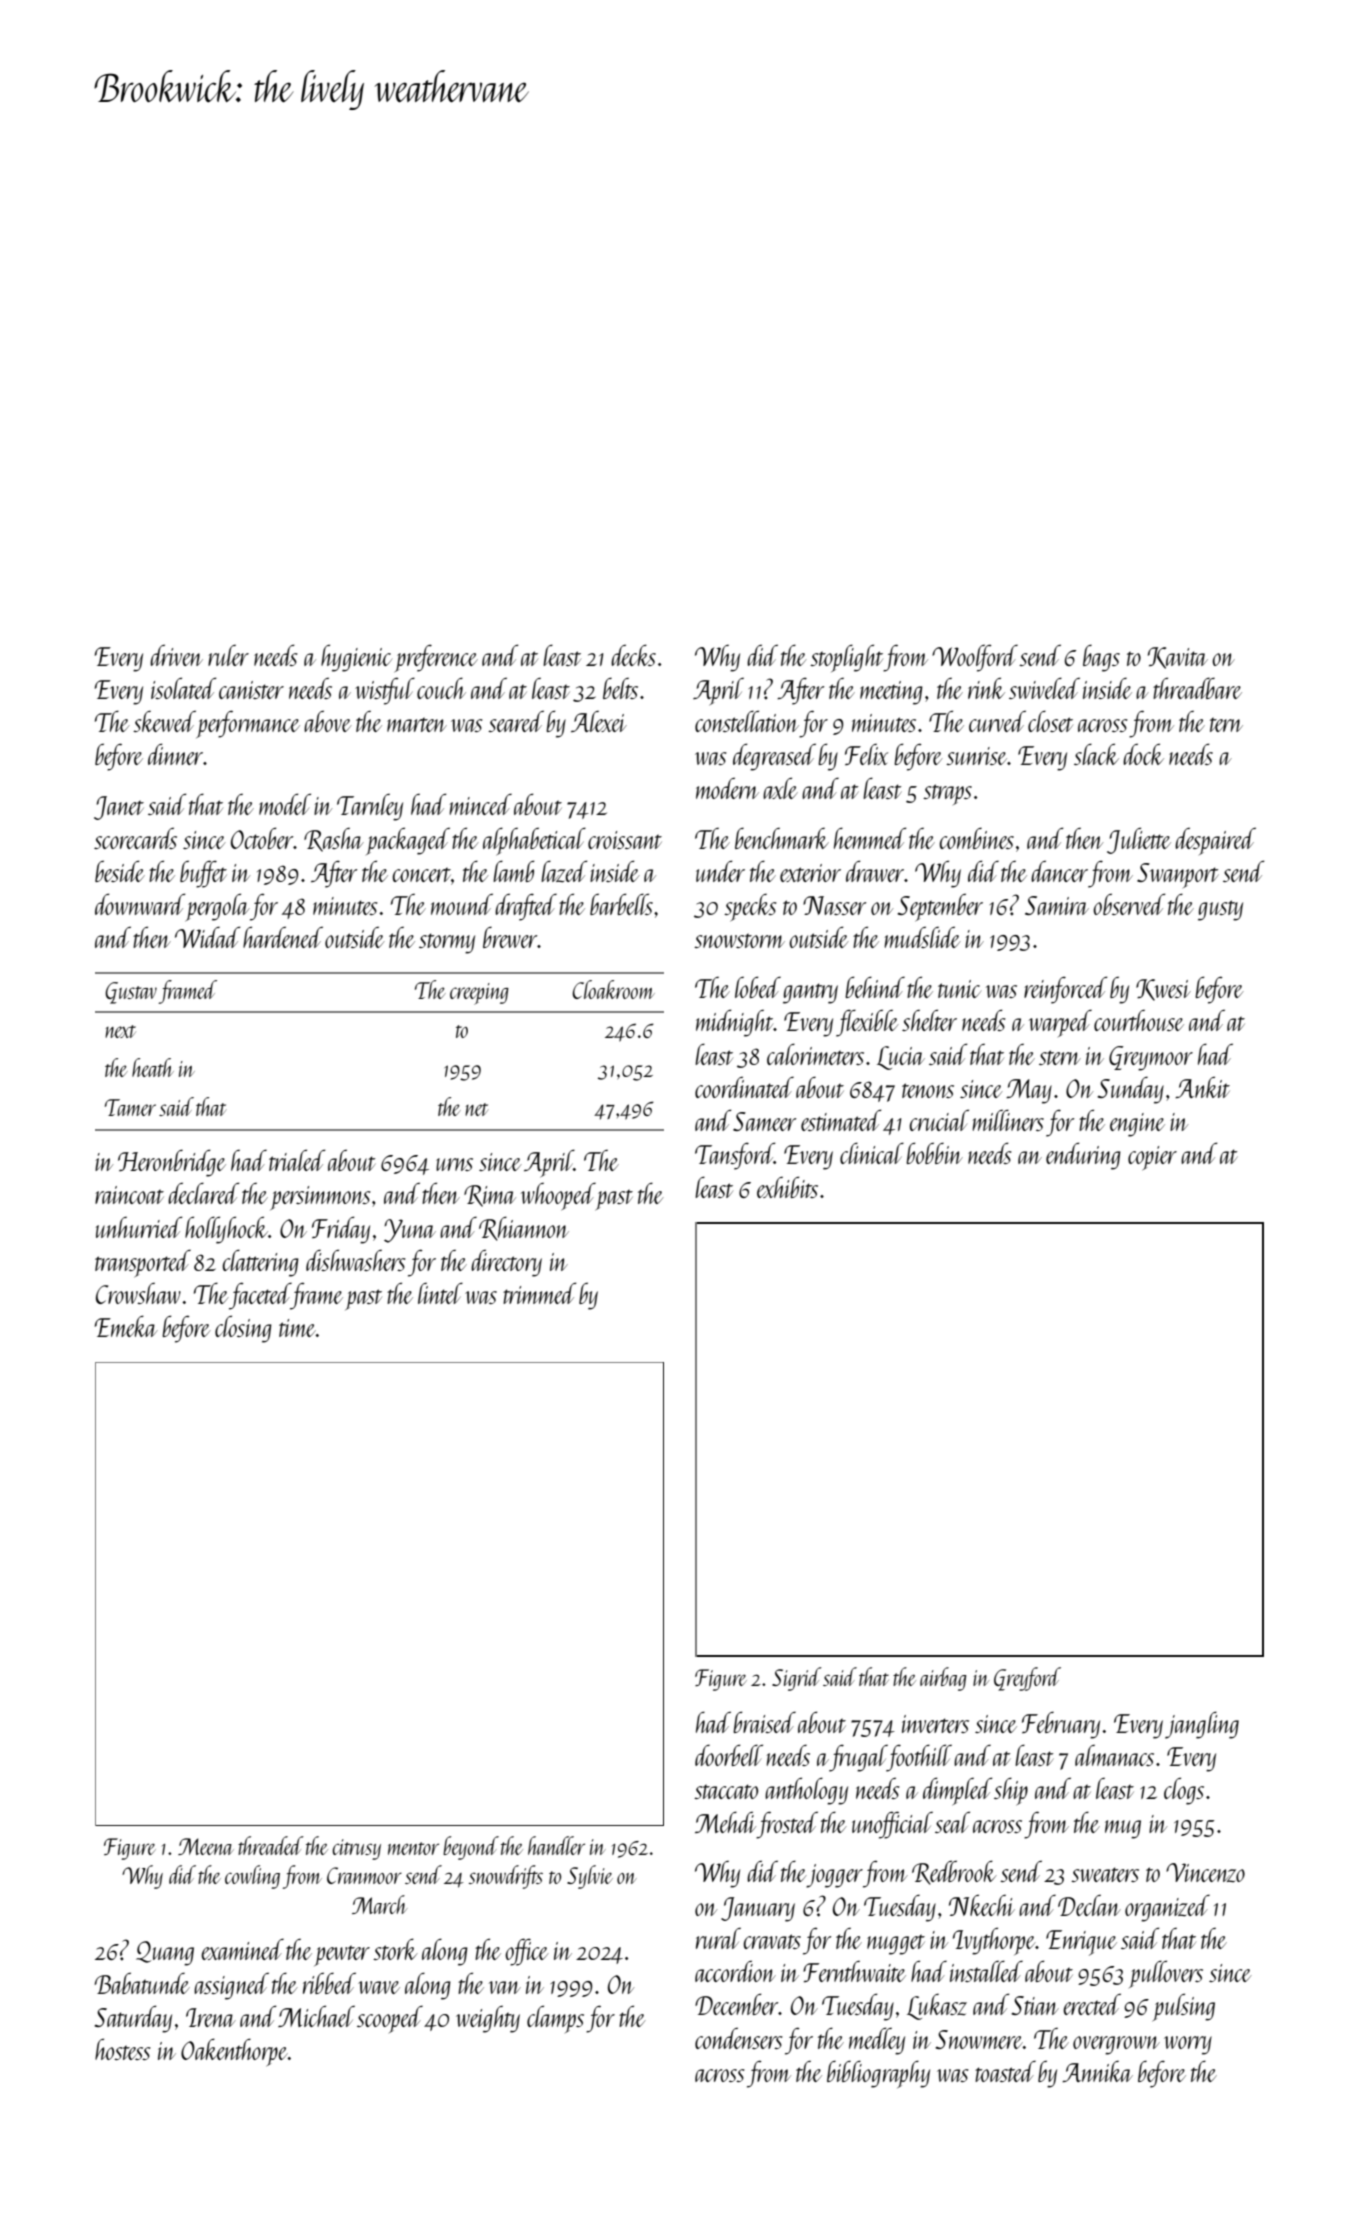 This screenshot has width=1359, height=2239. Describe the element at coordinates (975, 658) in the screenshot. I see `Woolford` at that location.
